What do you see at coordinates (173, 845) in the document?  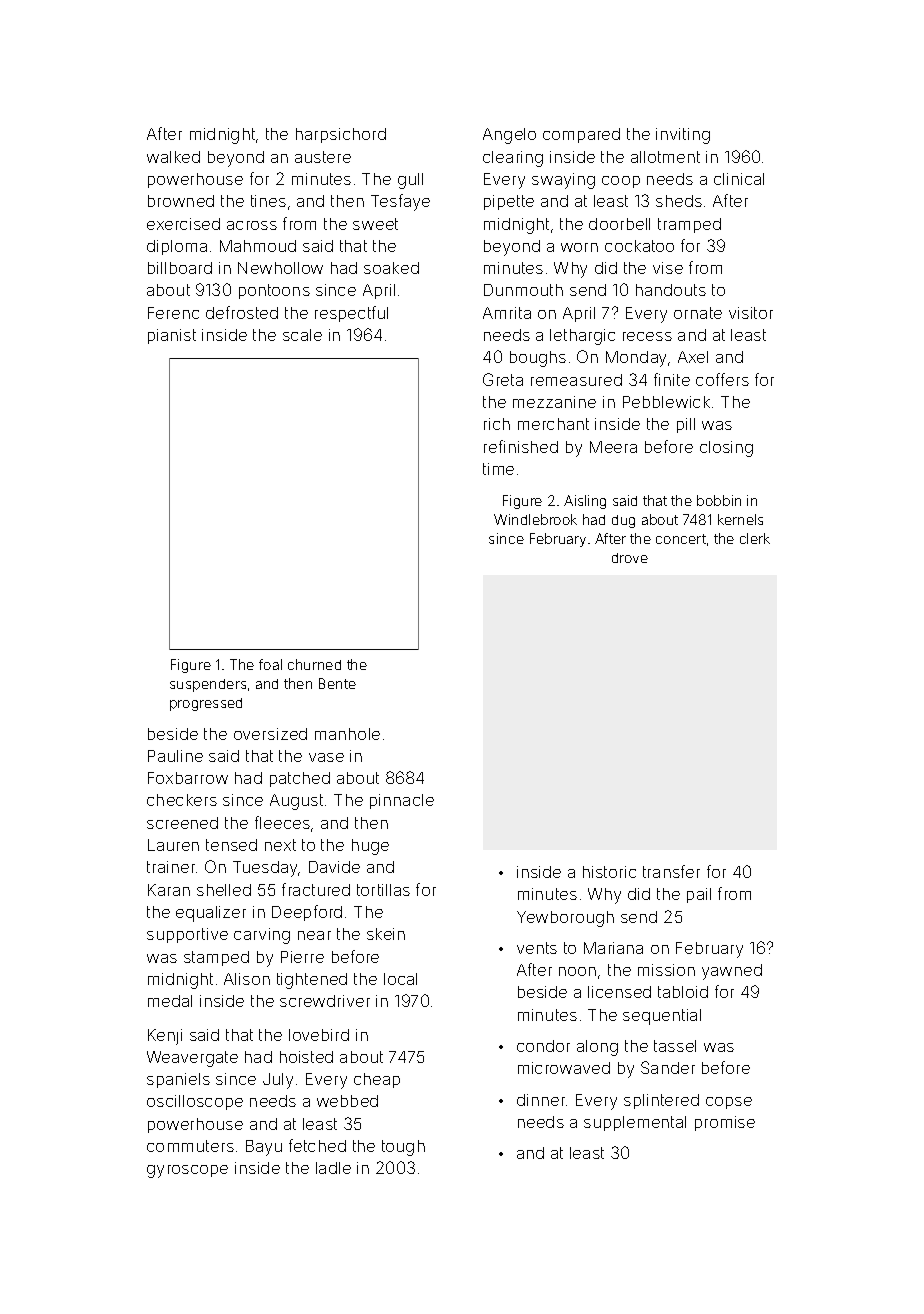 I see `Lauren` at bounding box center [173, 845].
